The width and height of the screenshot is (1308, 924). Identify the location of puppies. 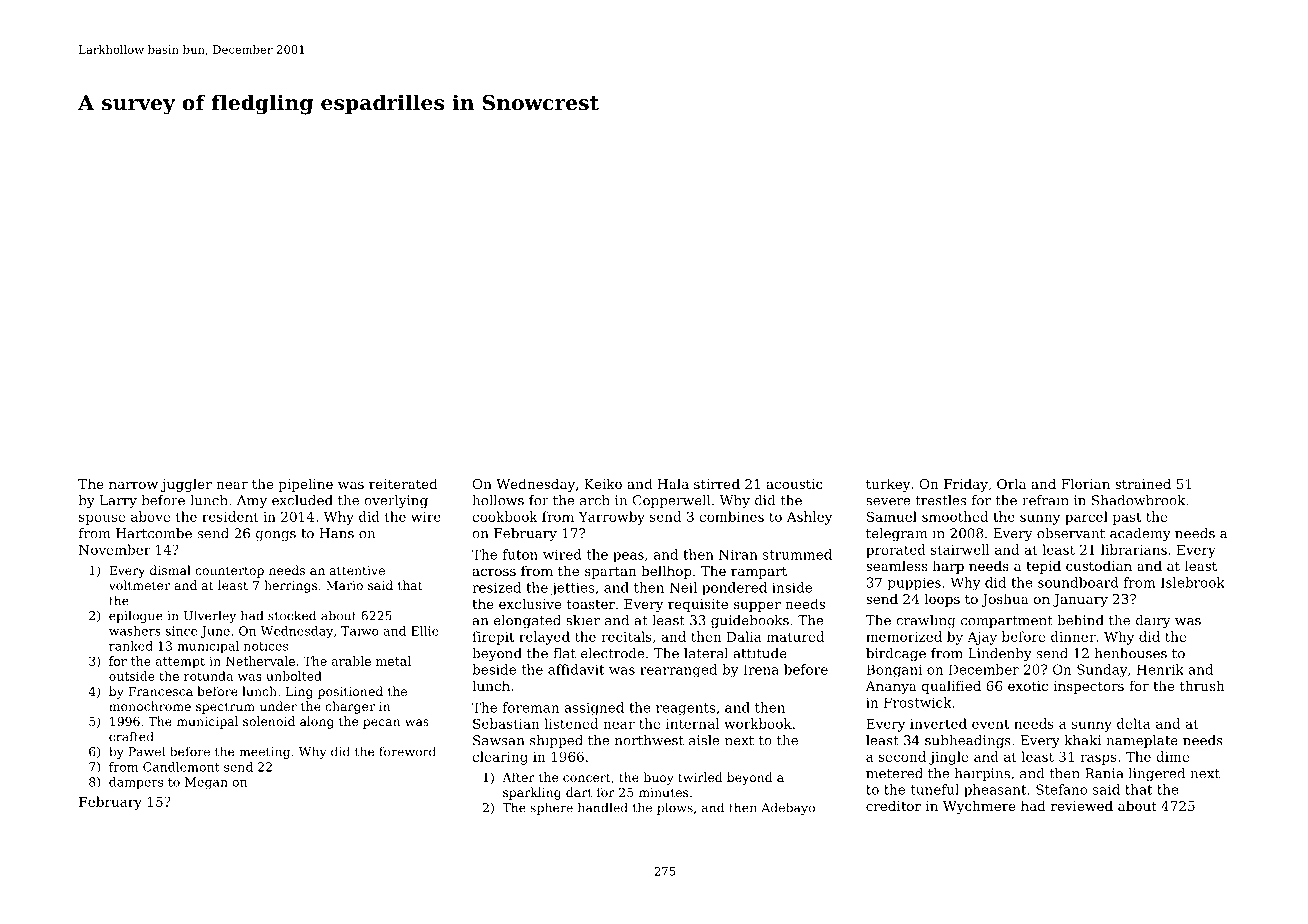
(914, 584).
